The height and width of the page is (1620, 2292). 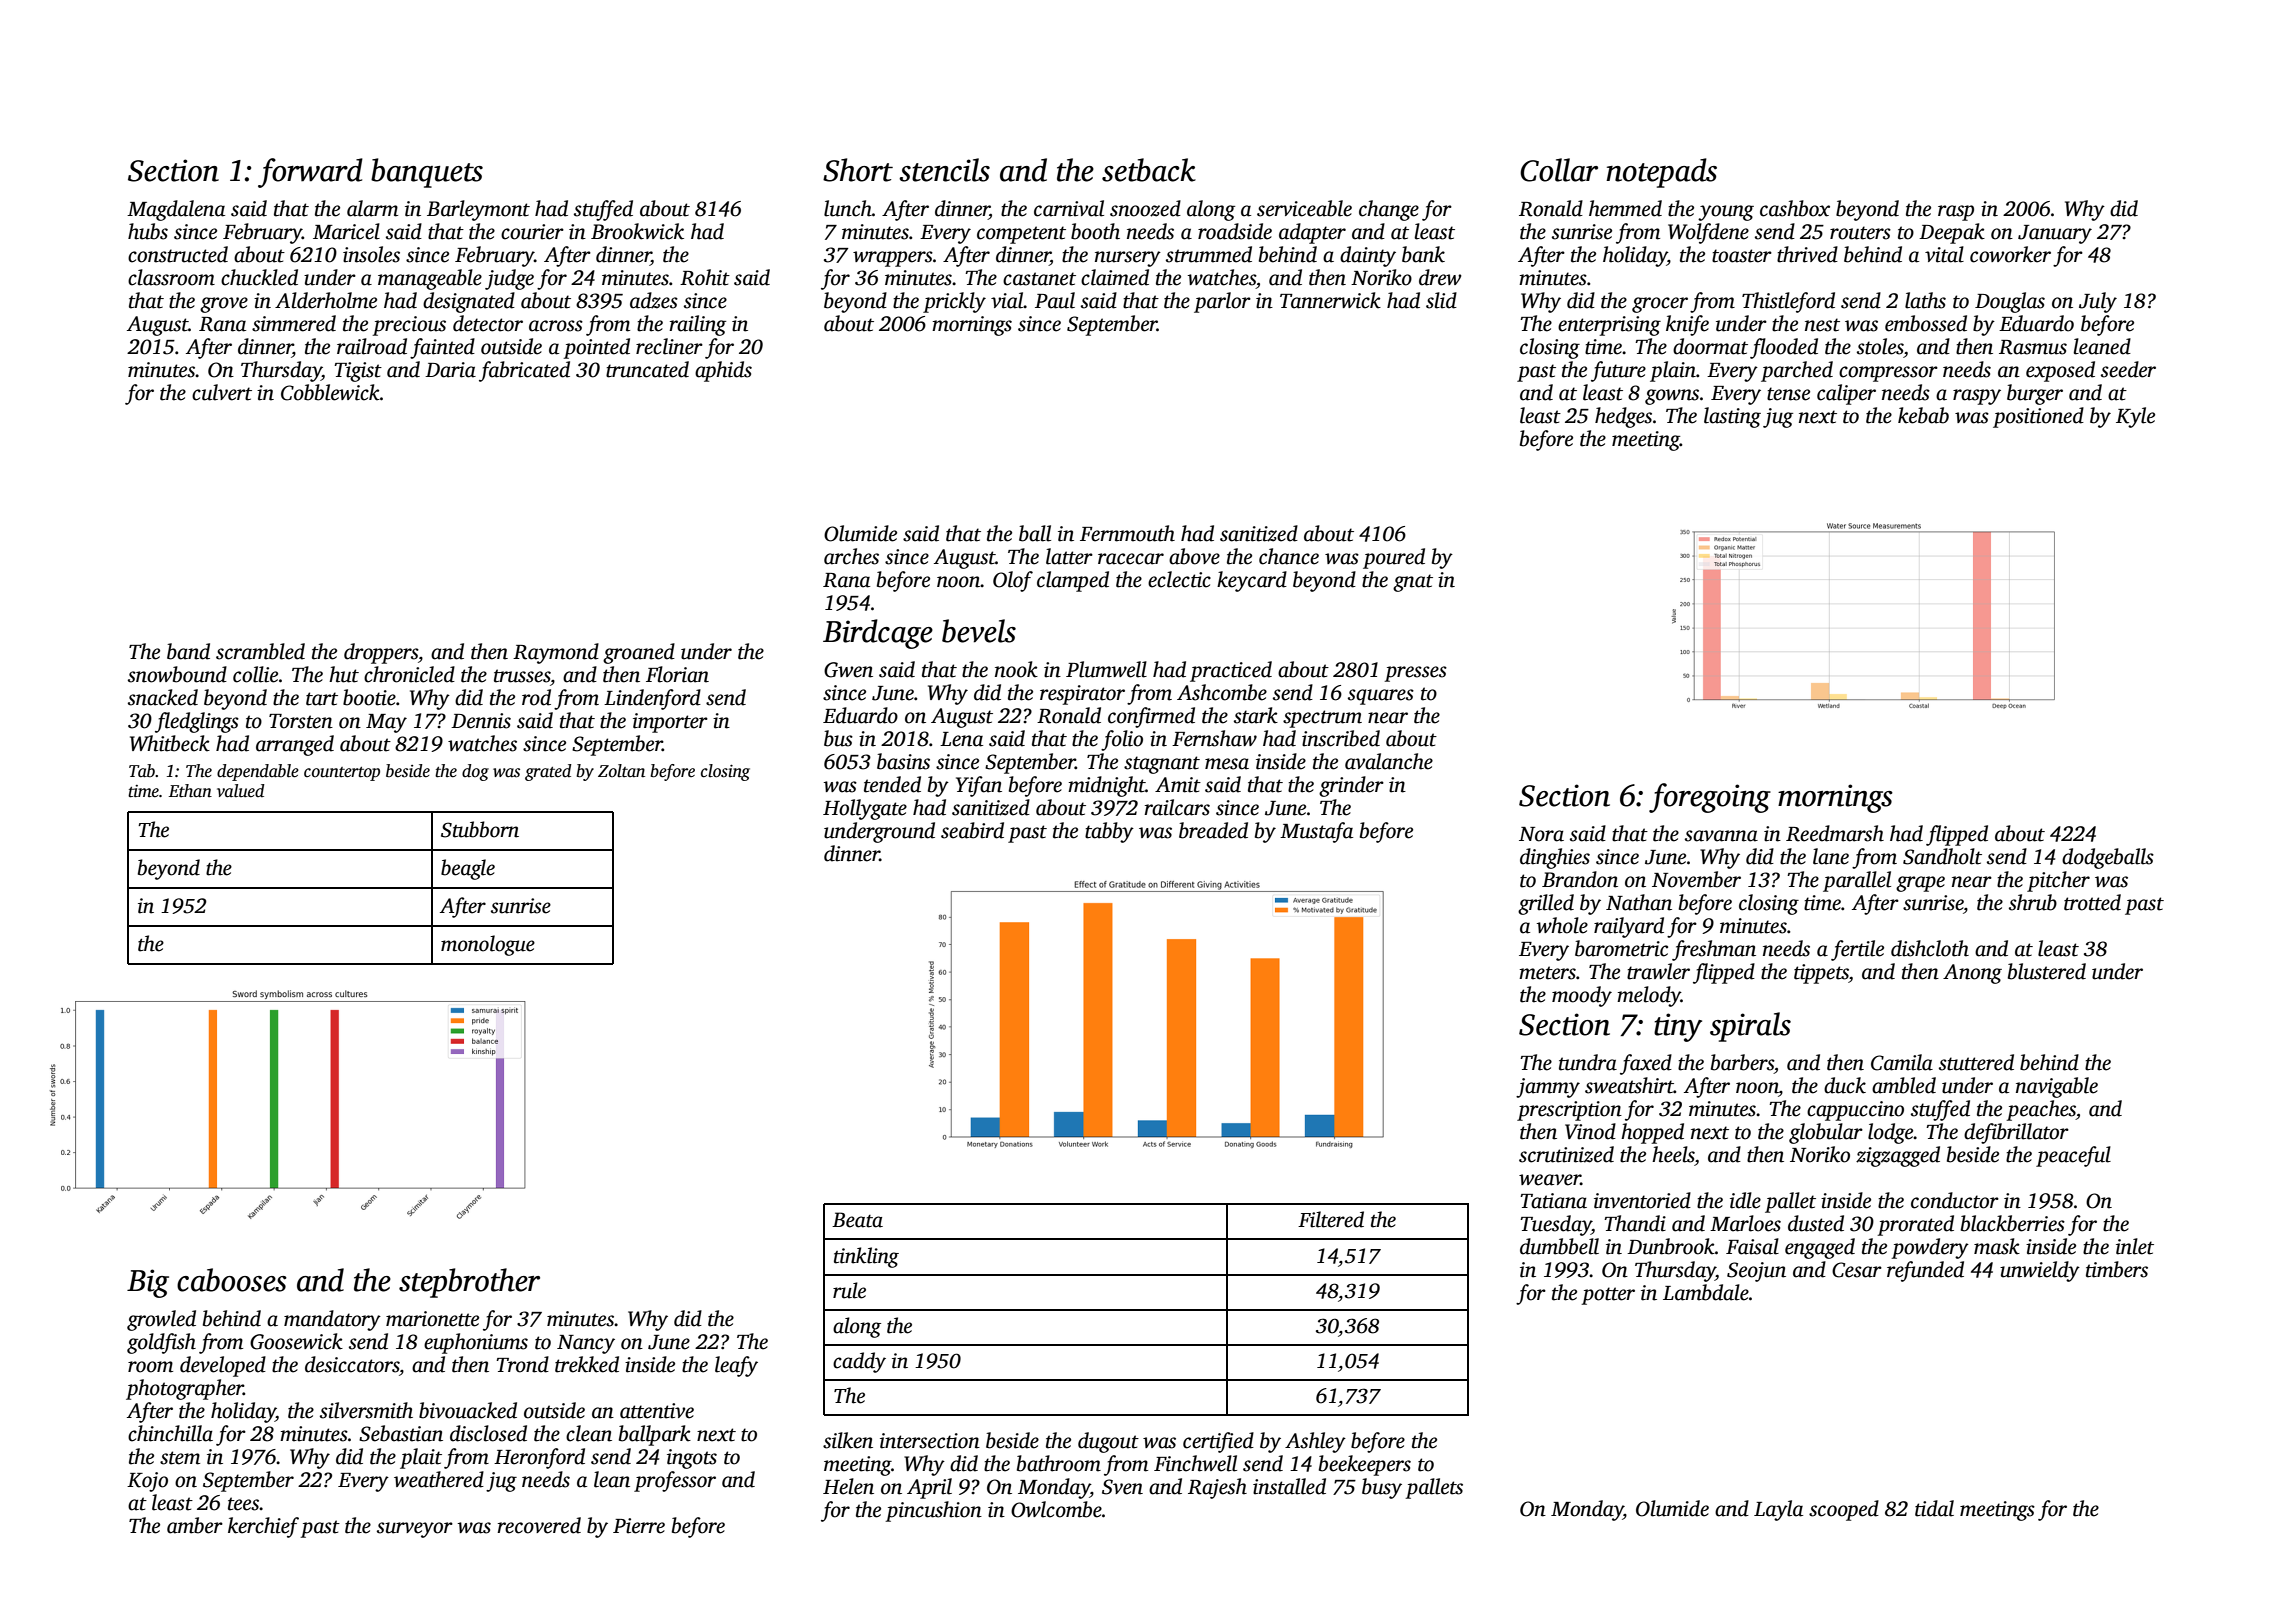 I want to click on poured, so click(x=1394, y=558).
